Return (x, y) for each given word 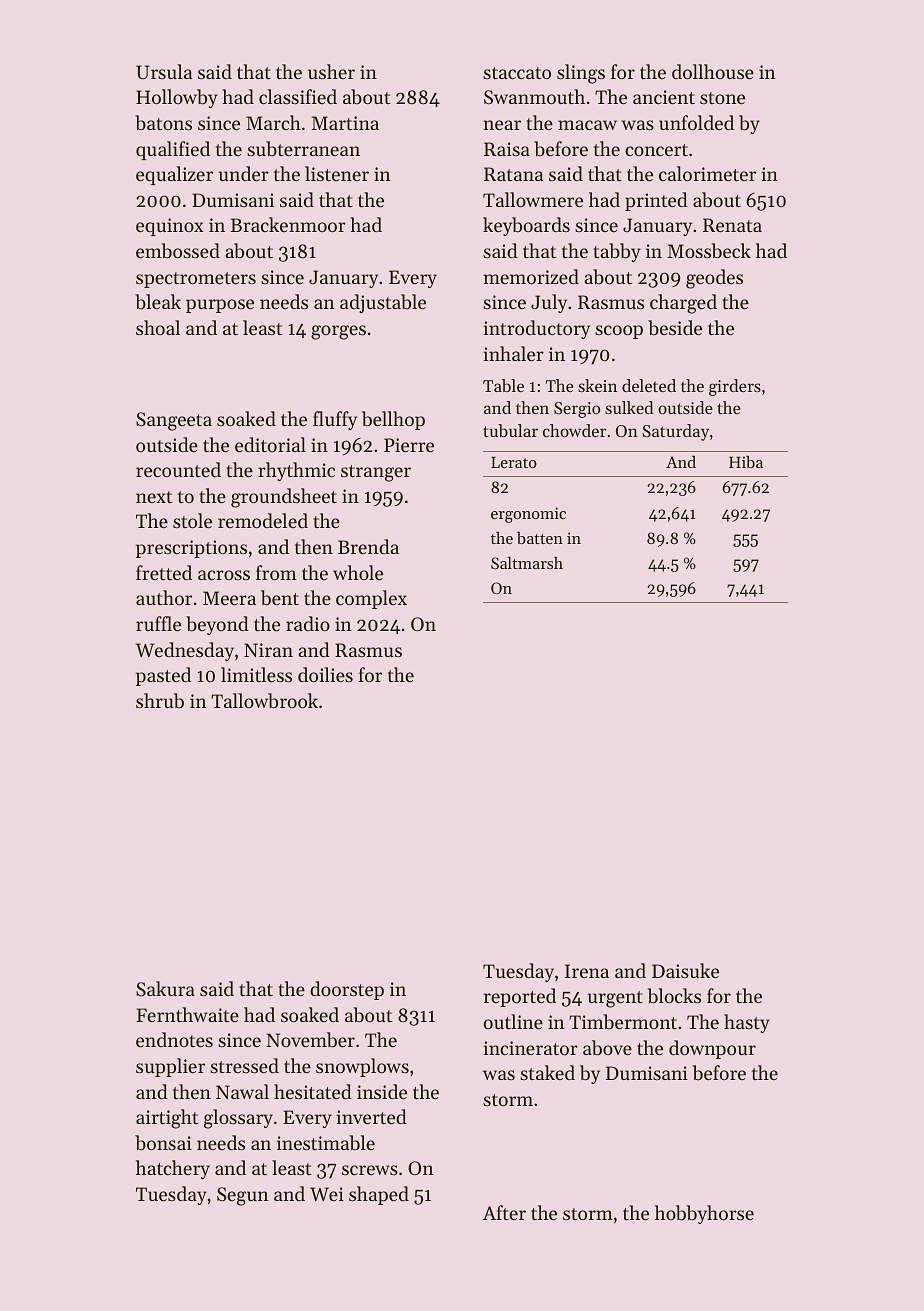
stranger (376, 473)
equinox (170, 227)
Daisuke (685, 970)
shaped (379, 1195)
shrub (160, 701)
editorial (270, 444)
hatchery (173, 1169)
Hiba (746, 461)
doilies (325, 674)
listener (337, 173)
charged (683, 304)
